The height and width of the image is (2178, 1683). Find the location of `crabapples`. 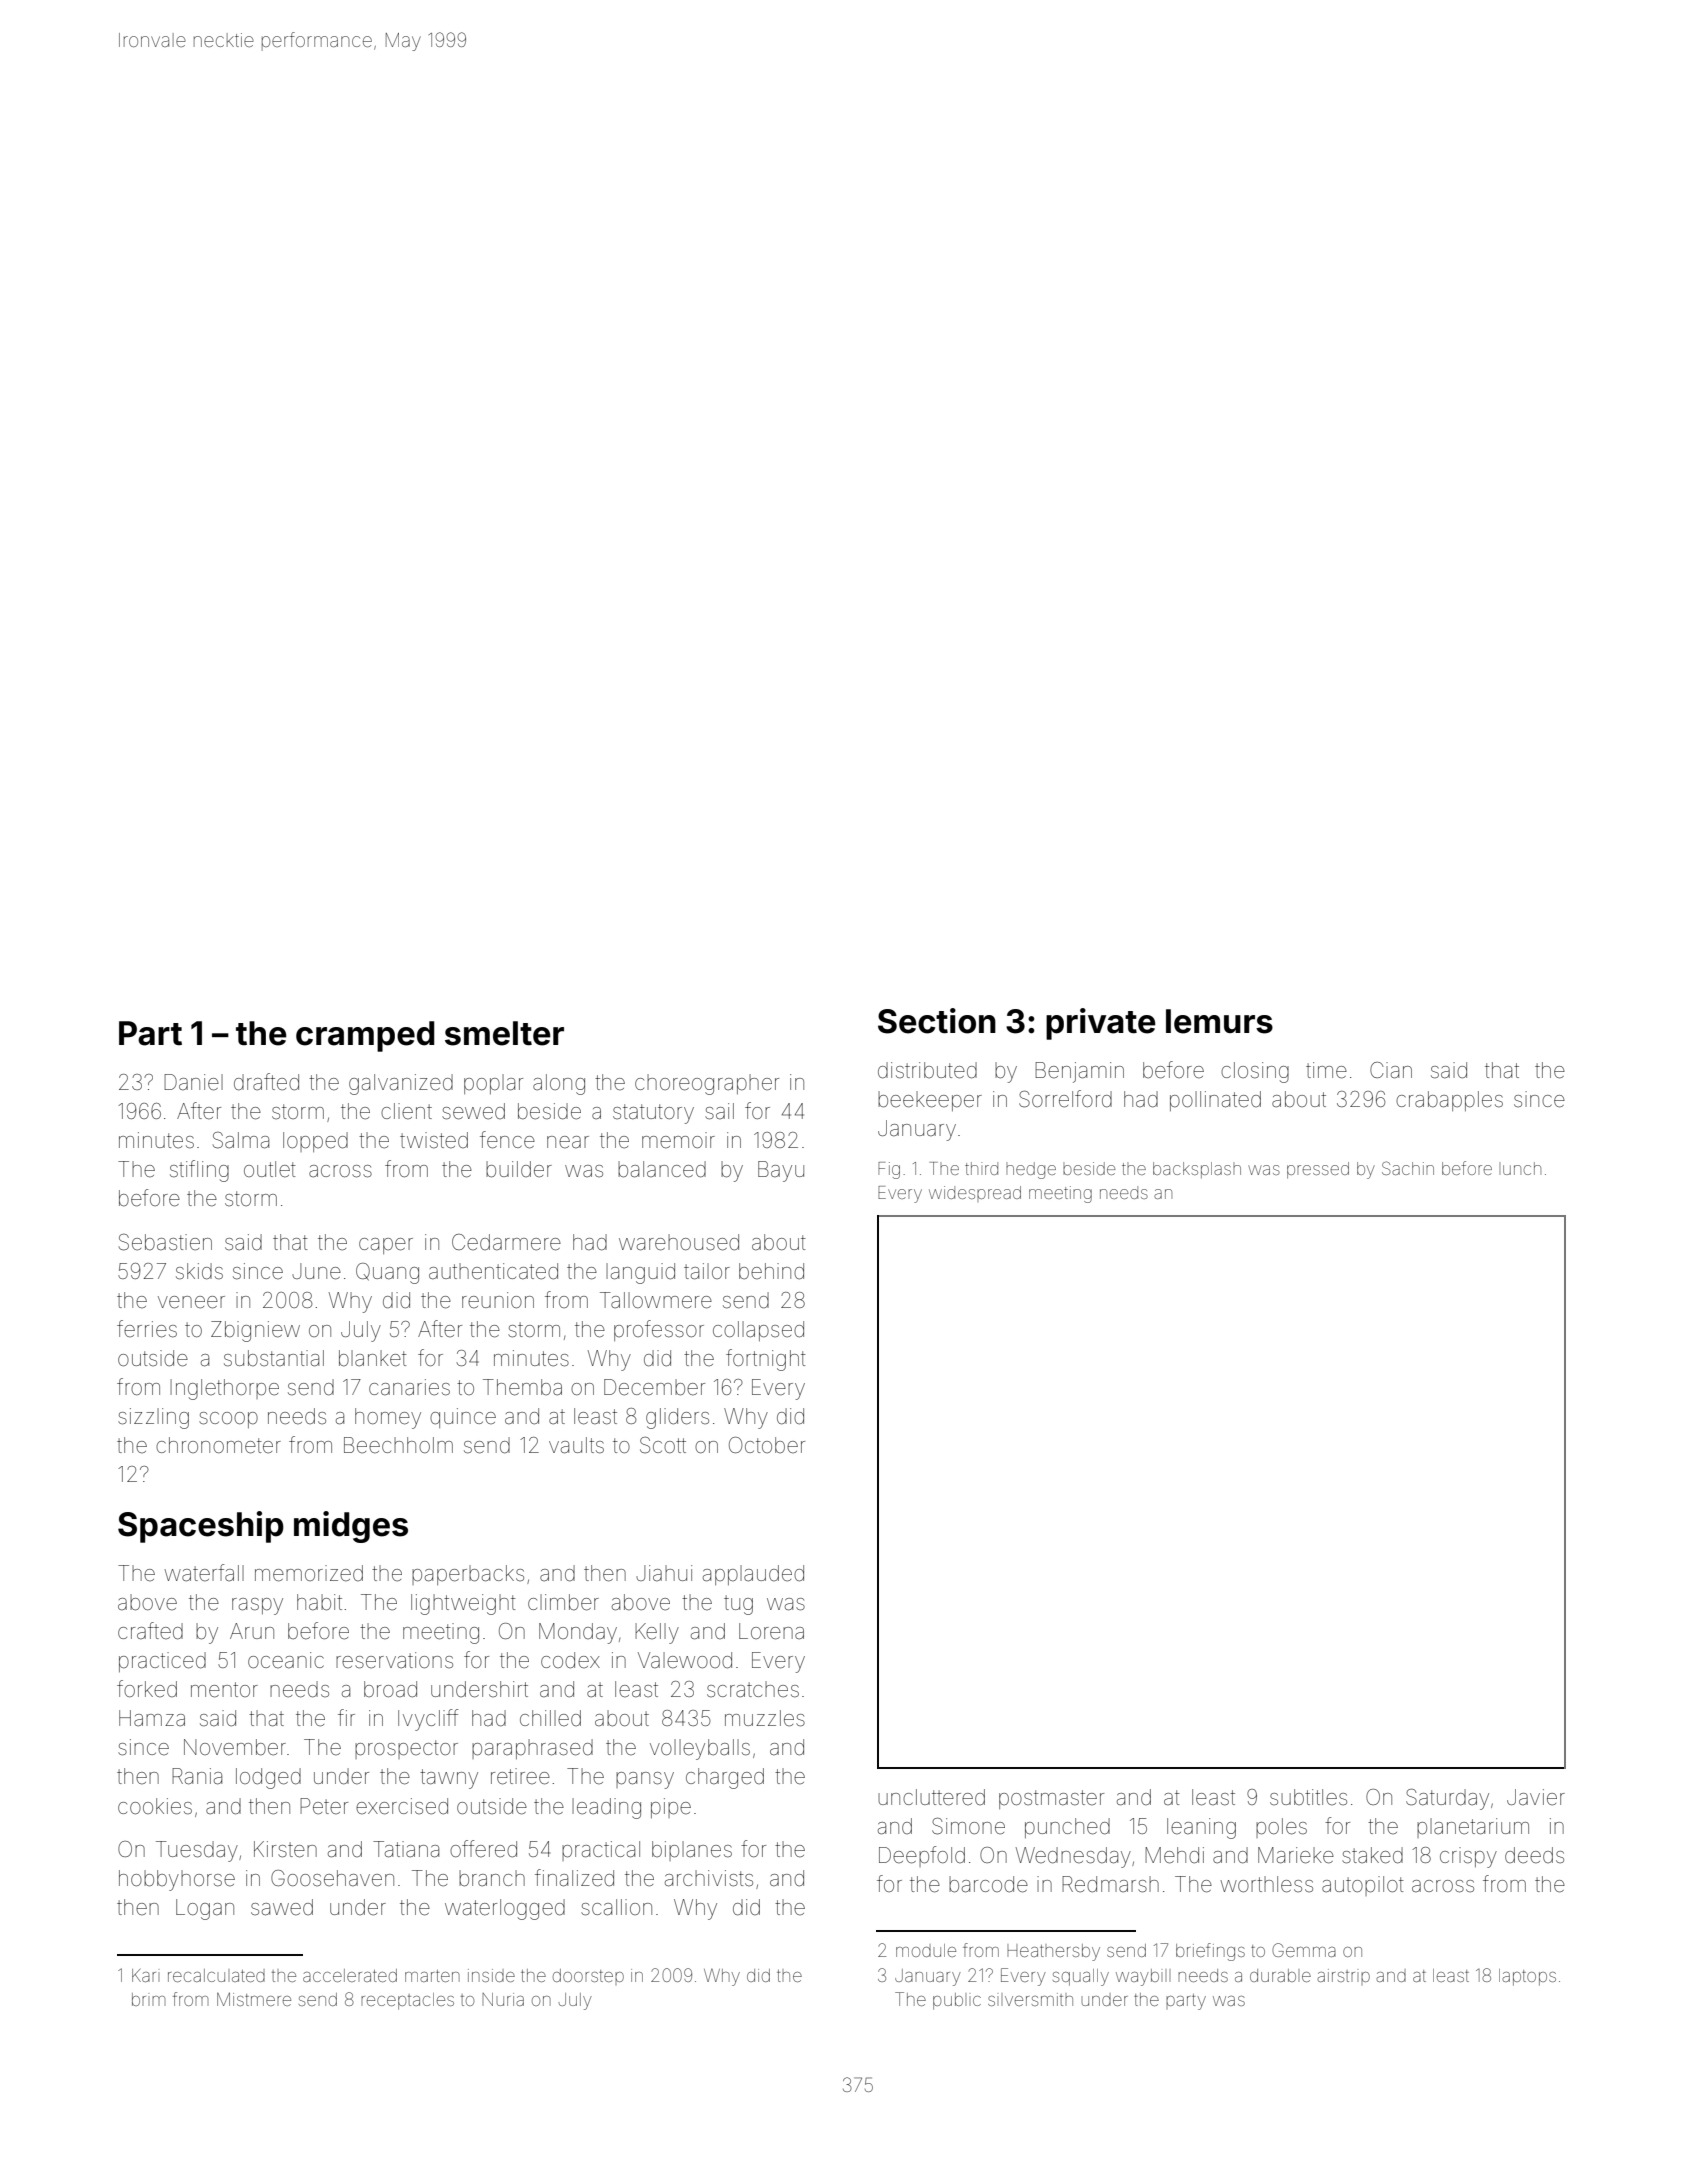

crabapples is located at coordinates (1449, 1101).
